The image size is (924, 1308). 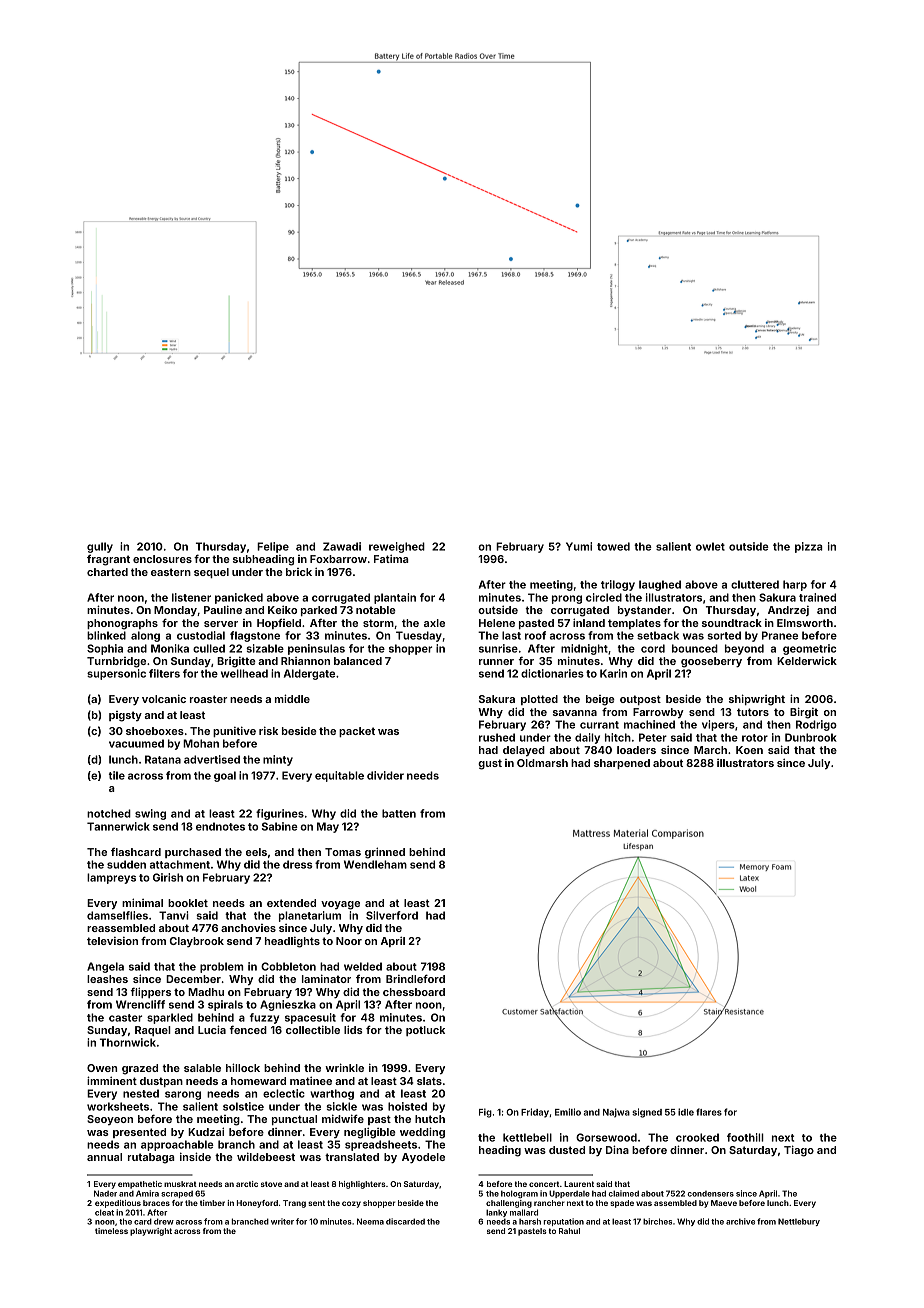 What do you see at coordinates (220, 826) in the screenshot?
I see `endnotes` at bounding box center [220, 826].
